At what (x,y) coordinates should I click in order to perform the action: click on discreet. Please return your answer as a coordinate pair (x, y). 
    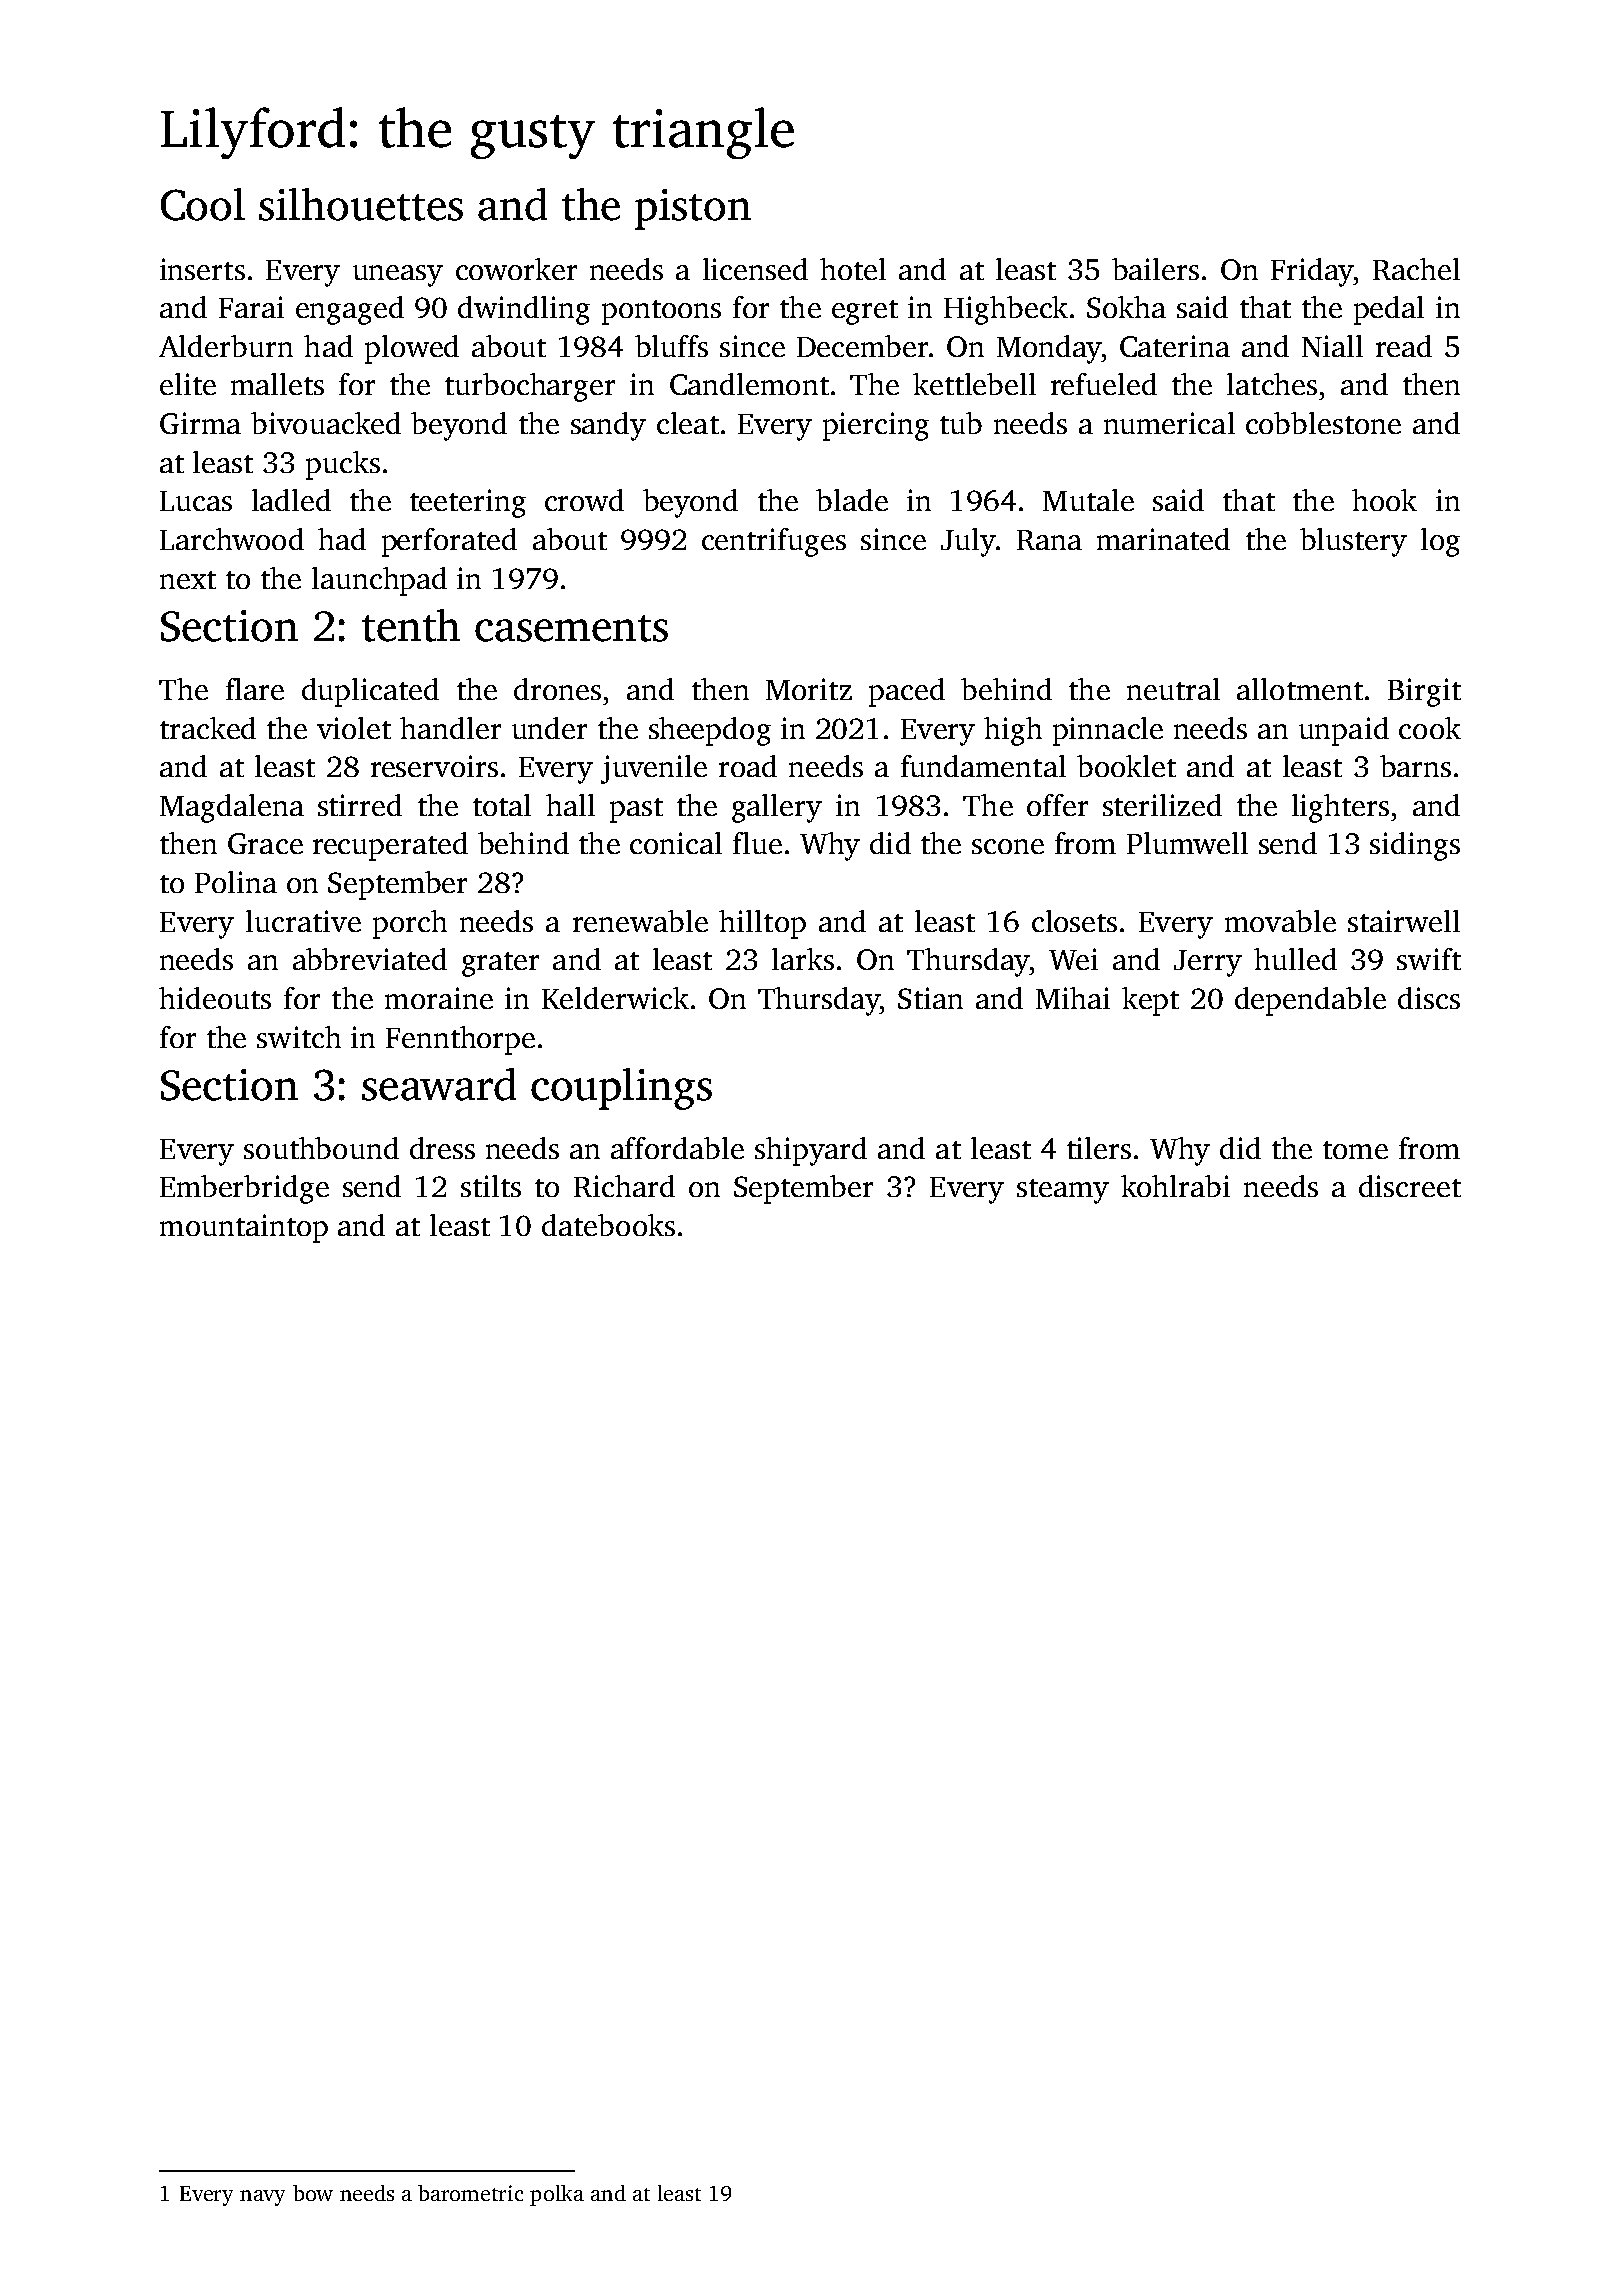
    Looking at the image, I should click on (1410, 1186).
